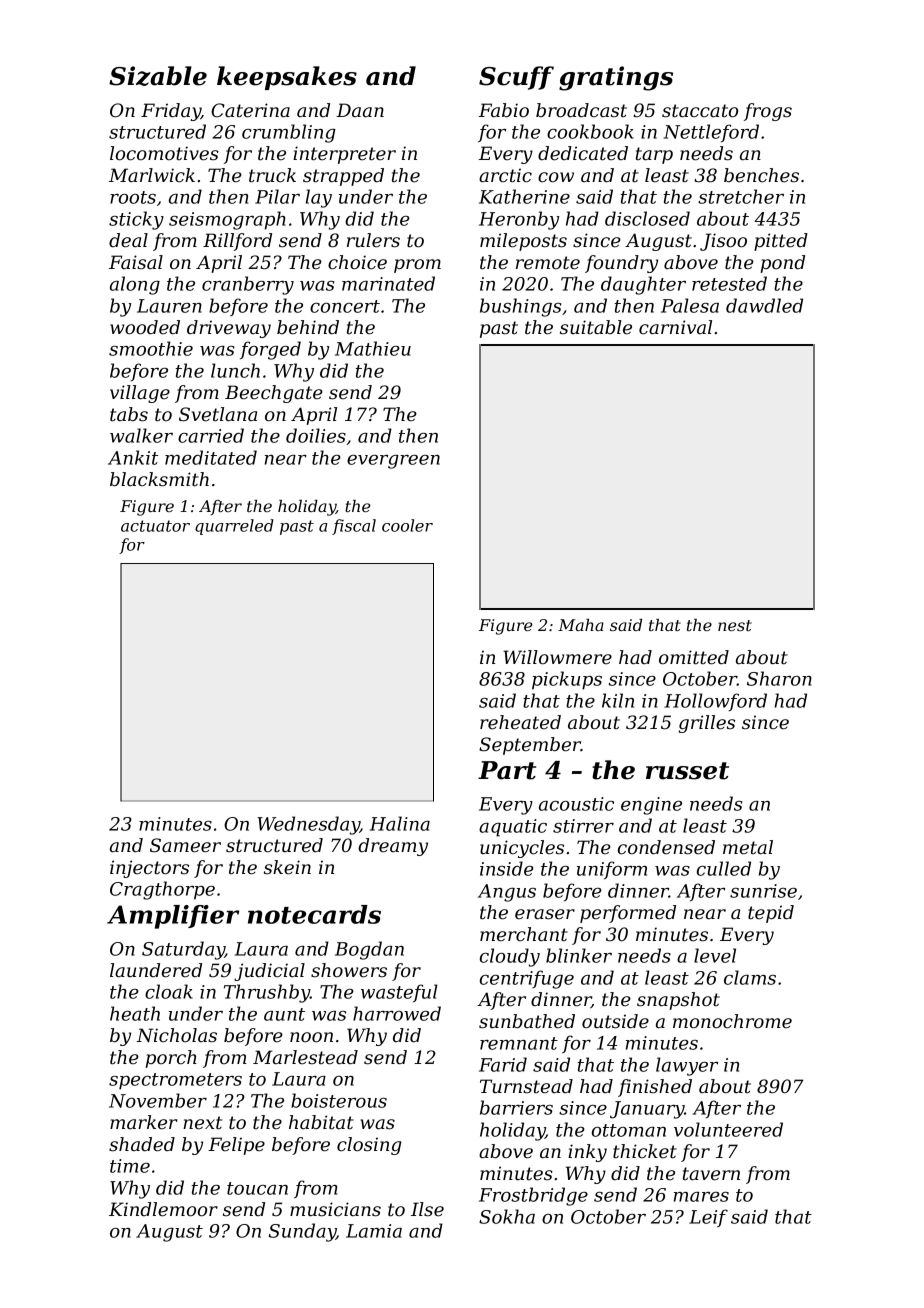 The width and height of the screenshot is (924, 1308). What do you see at coordinates (128, 240) in the screenshot?
I see `deal` at bounding box center [128, 240].
